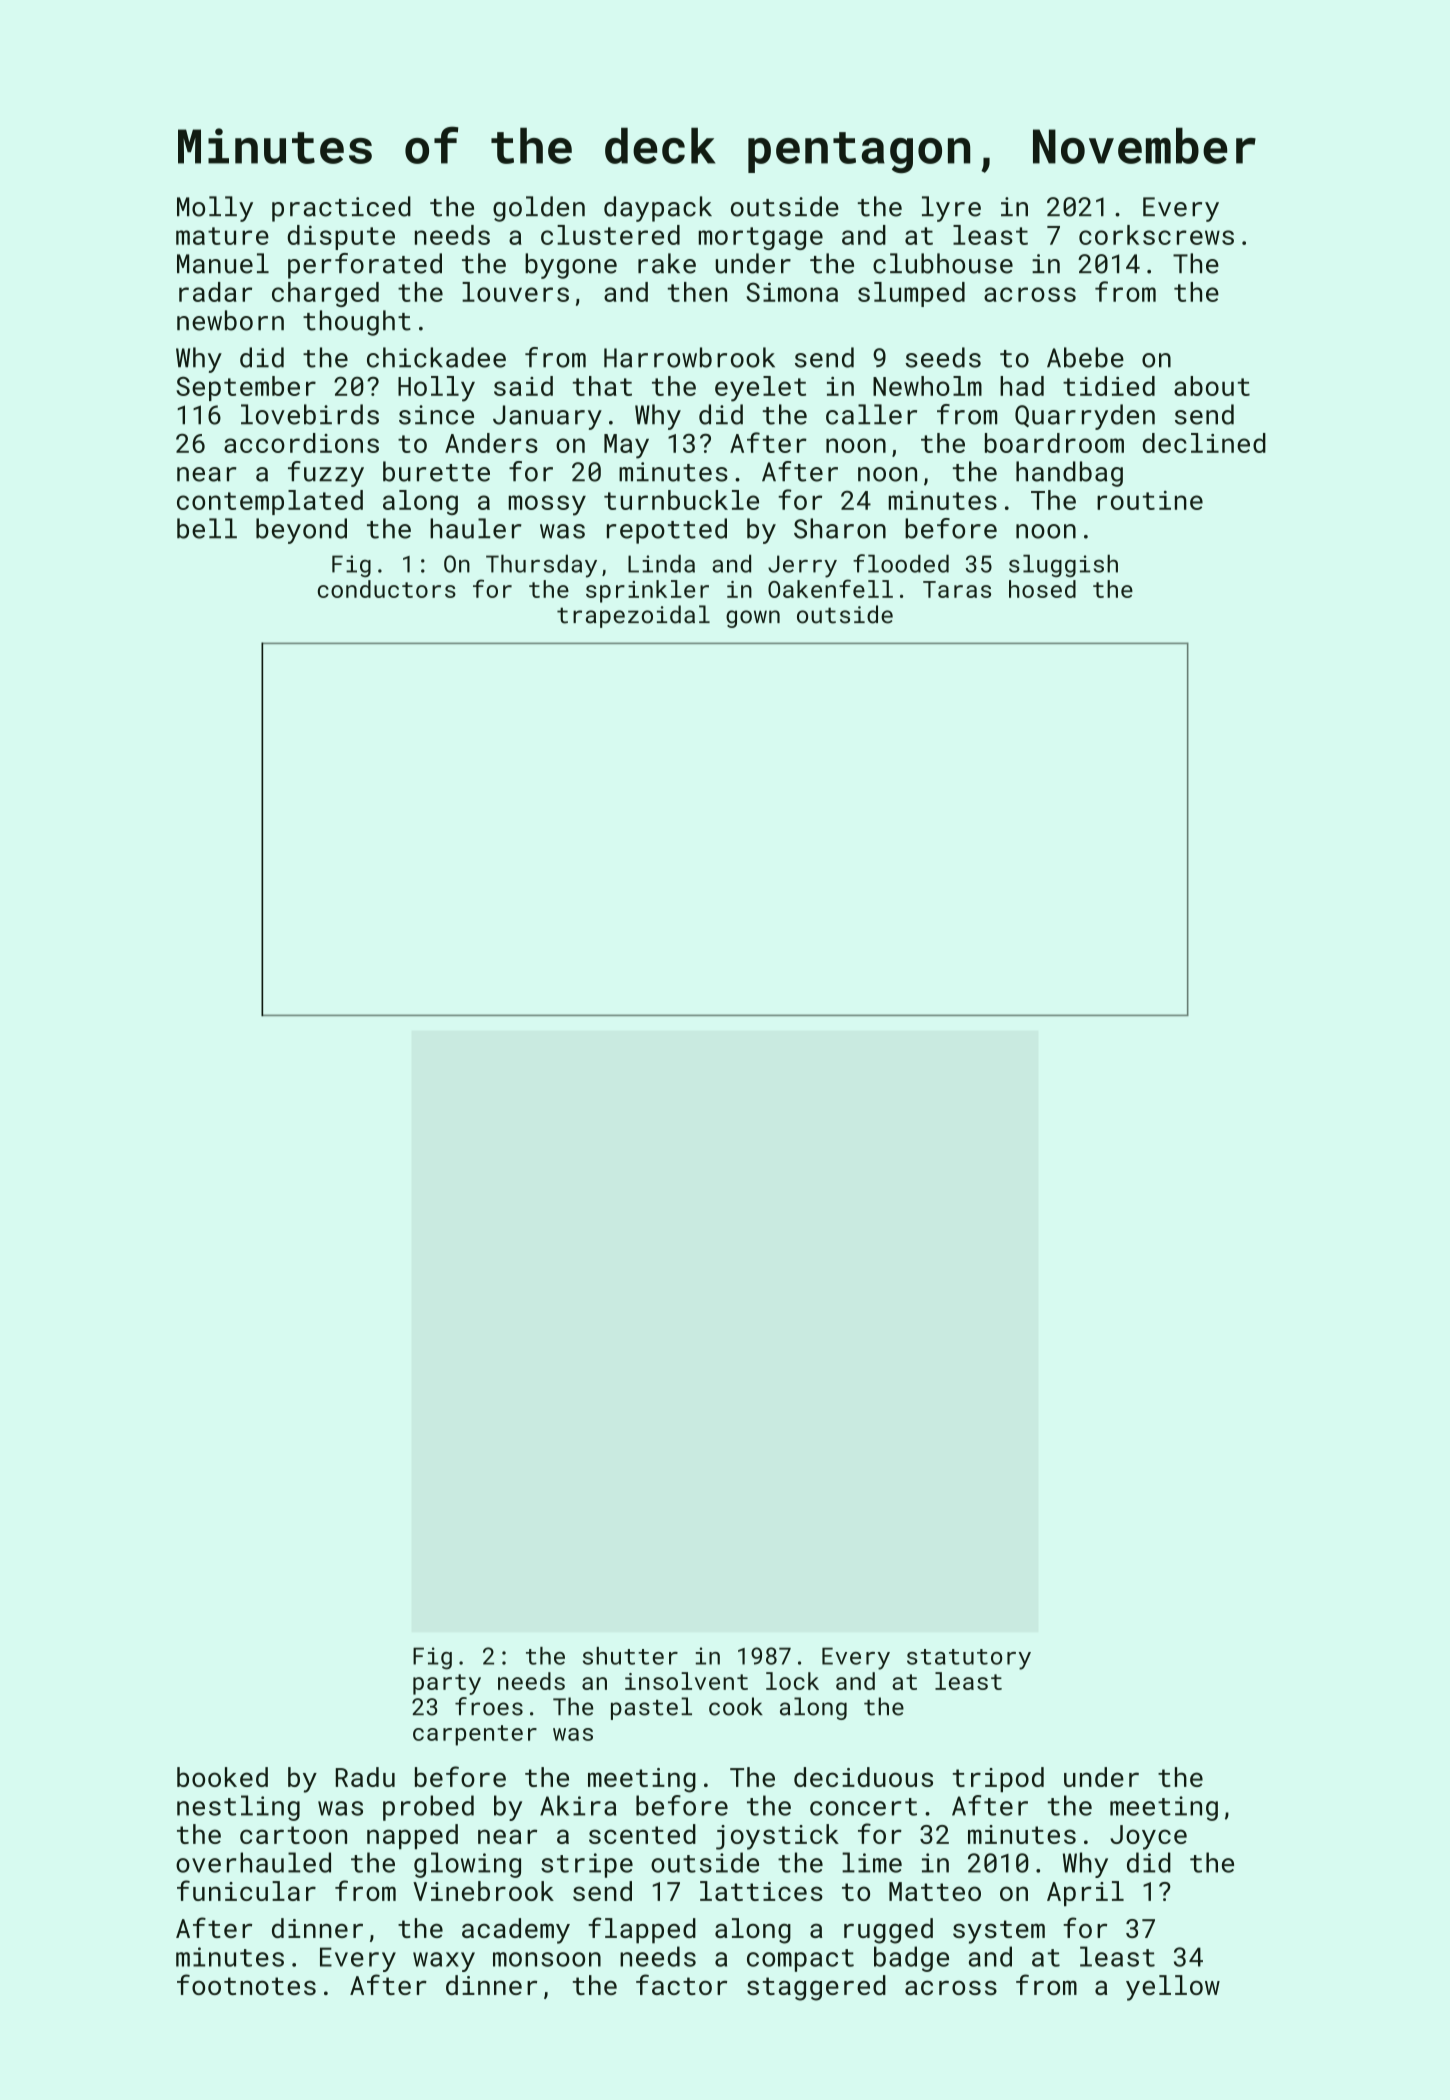  What do you see at coordinates (969, 1659) in the screenshot?
I see `statutory` at bounding box center [969, 1659].
